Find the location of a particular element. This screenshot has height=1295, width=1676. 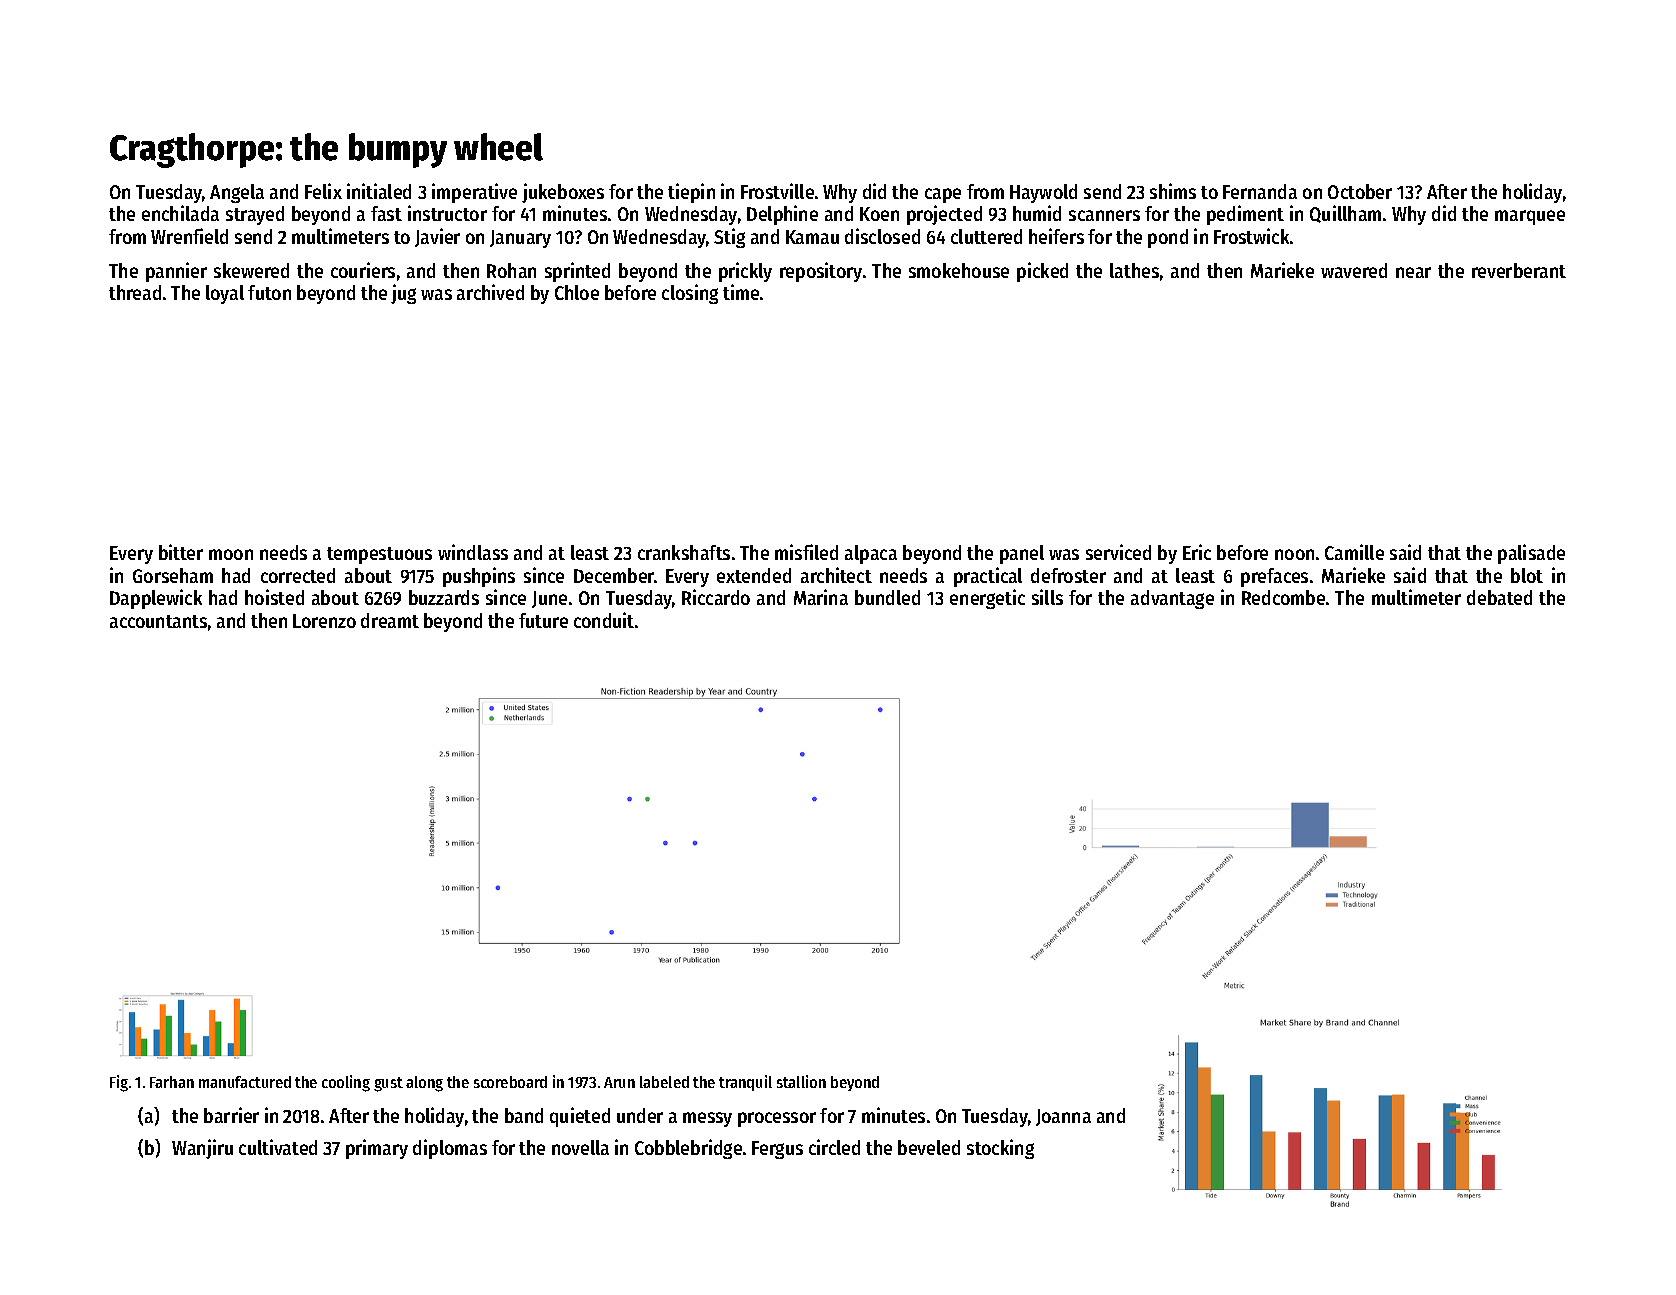

Camille is located at coordinates (1354, 552).
